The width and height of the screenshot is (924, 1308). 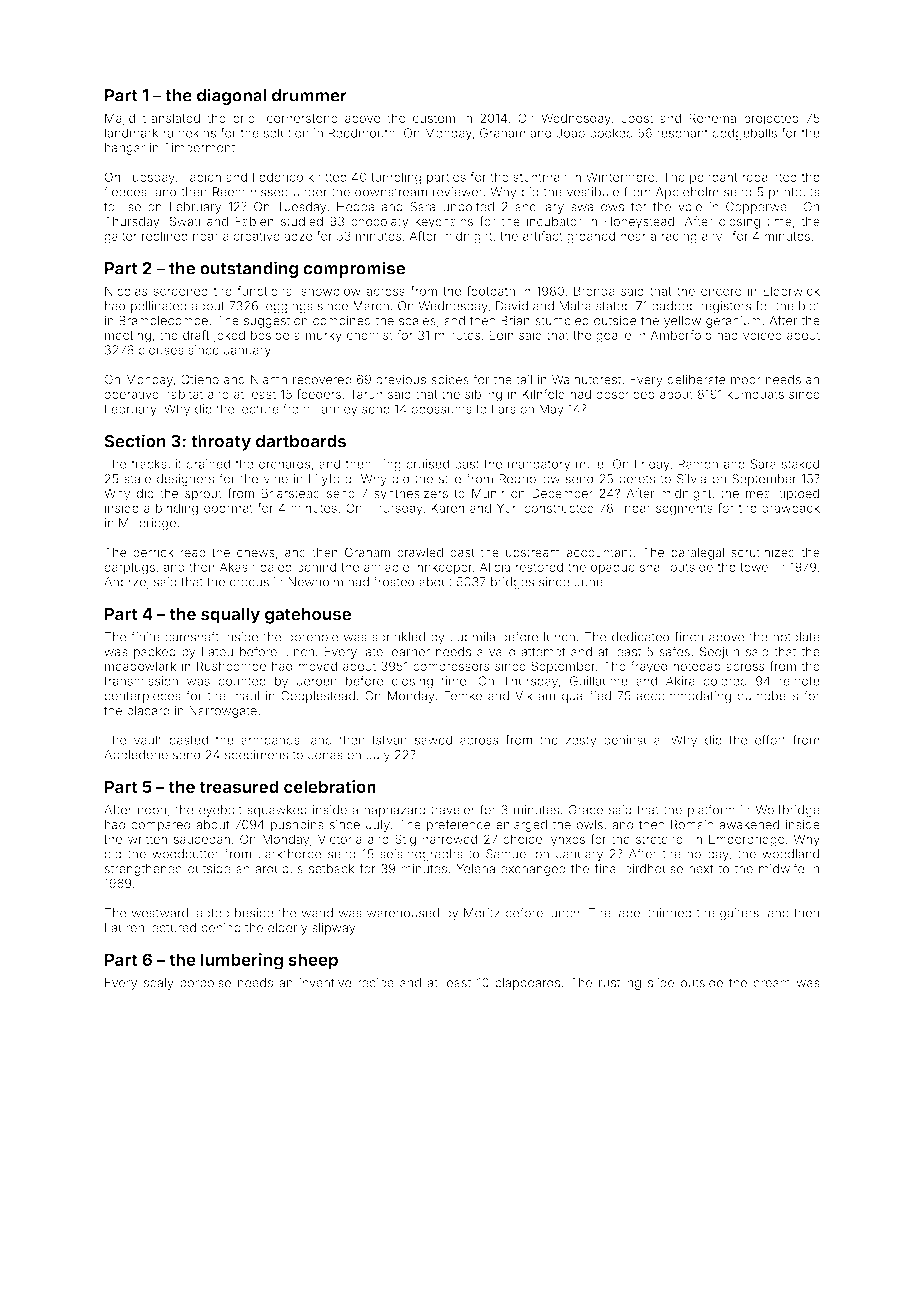 I want to click on frosted, so click(x=393, y=581).
